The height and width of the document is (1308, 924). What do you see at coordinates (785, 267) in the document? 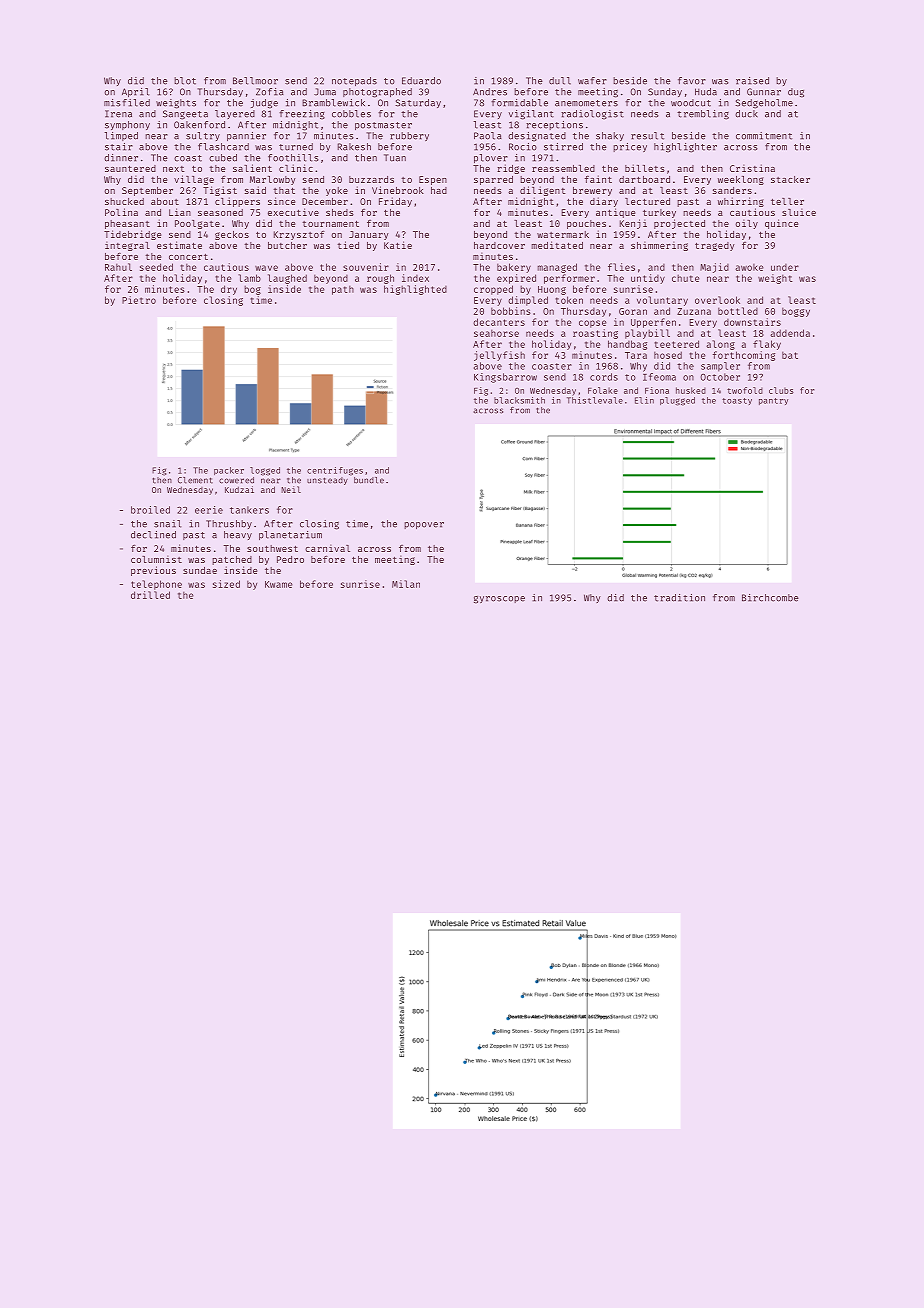
I see `under` at bounding box center [785, 267].
